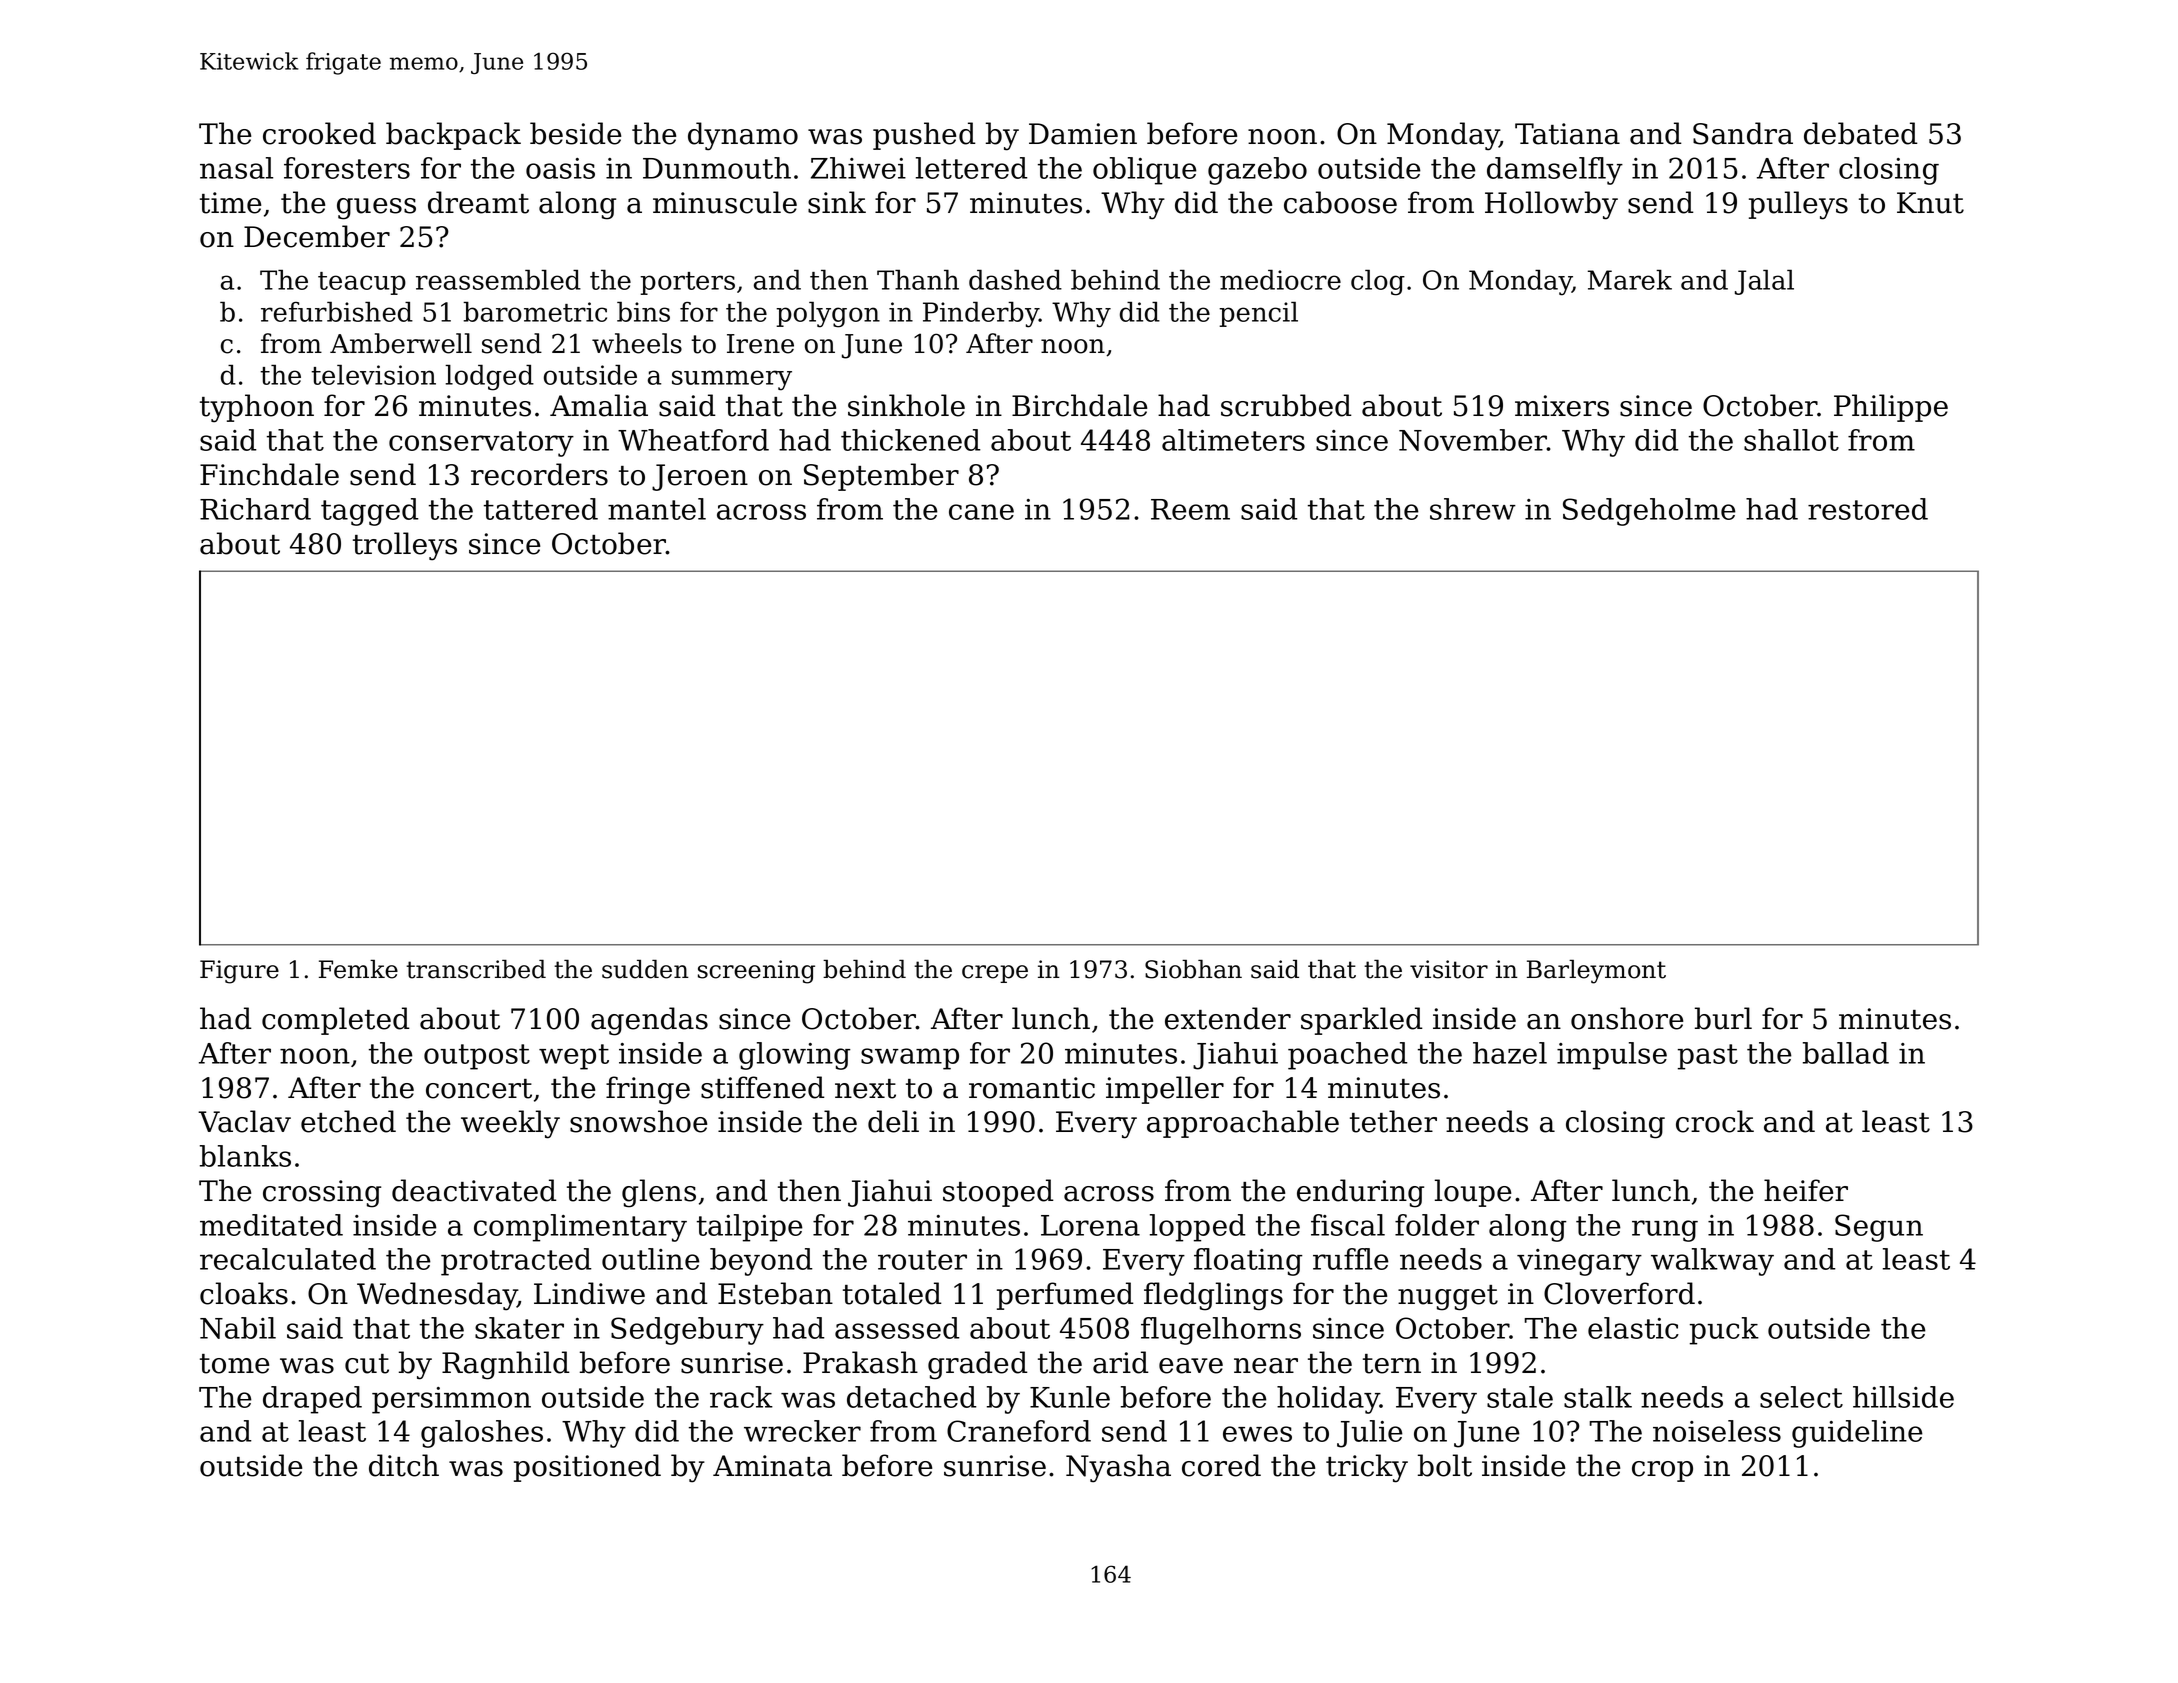 This screenshot has height=1683, width=2178. I want to click on Knut, so click(1930, 203).
